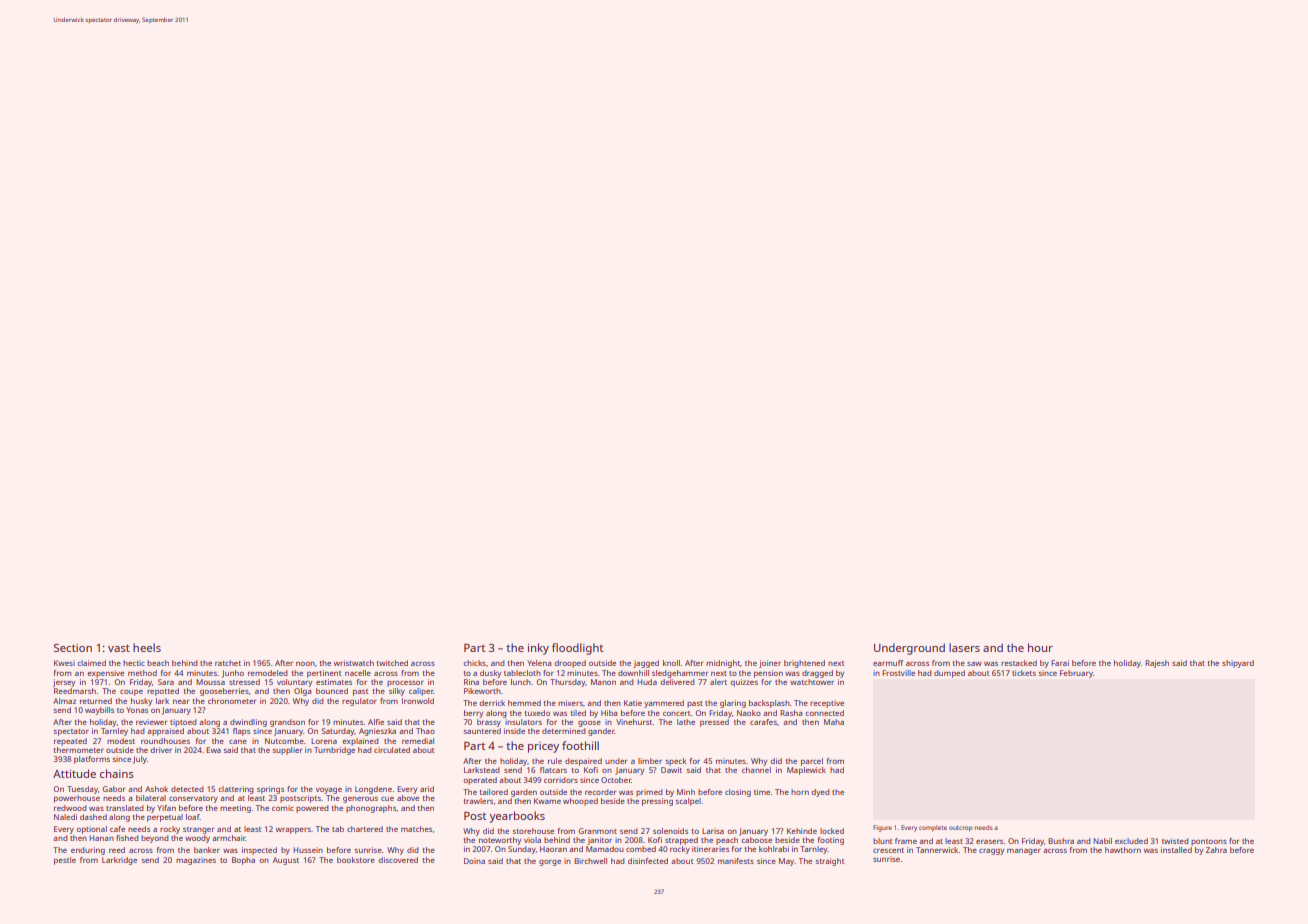 The height and width of the page is (924, 1308). Describe the element at coordinates (676, 762) in the page. I see `speck` at that location.
